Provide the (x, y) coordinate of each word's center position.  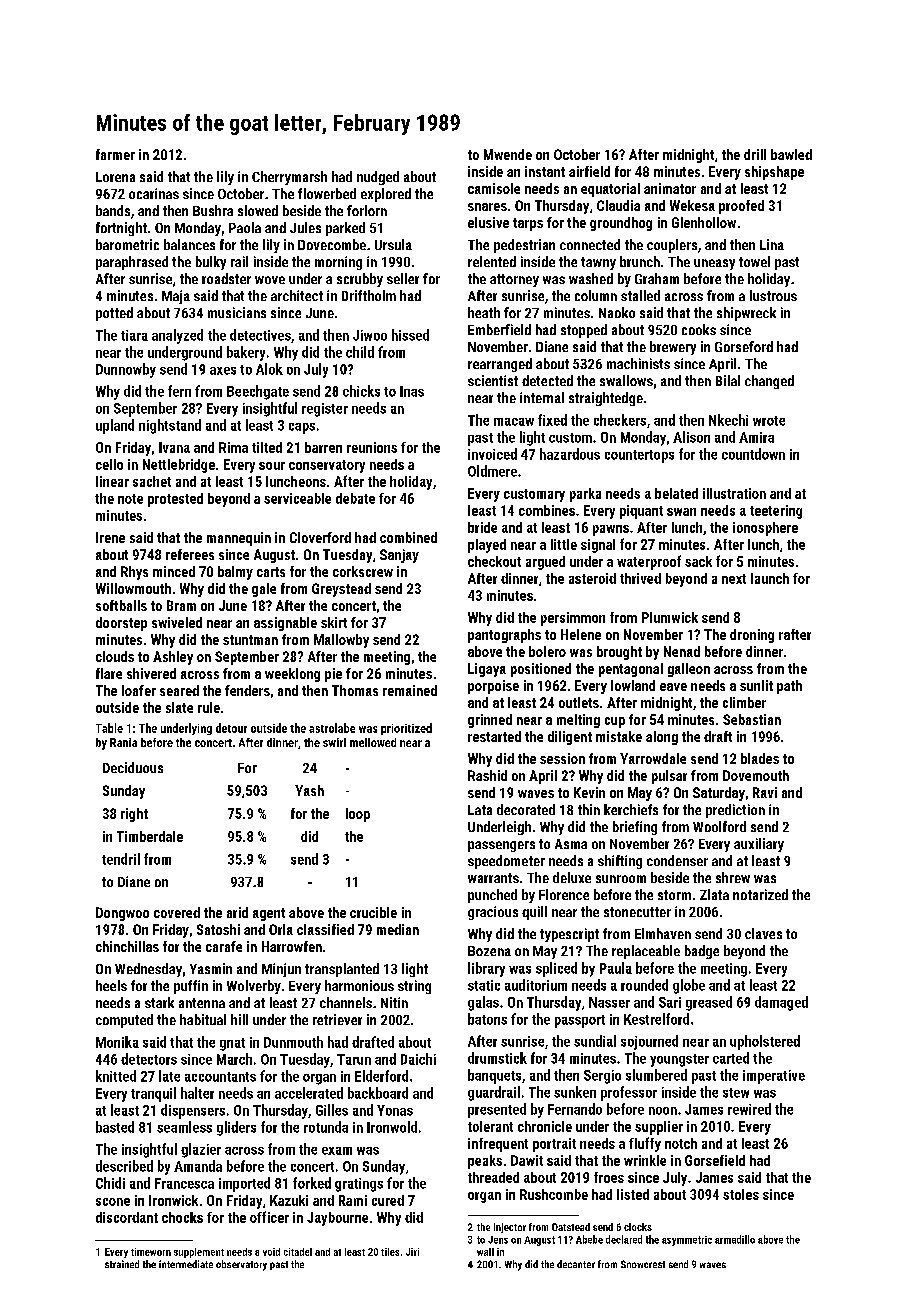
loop (358, 815)
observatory (241, 1265)
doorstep (121, 624)
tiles (390, 1252)
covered (177, 912)
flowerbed (327, 193)
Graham (657, 278)
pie (333, 675)
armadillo (735, 1239)
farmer (115, 154)
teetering (776, 512)
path (789, 687)
